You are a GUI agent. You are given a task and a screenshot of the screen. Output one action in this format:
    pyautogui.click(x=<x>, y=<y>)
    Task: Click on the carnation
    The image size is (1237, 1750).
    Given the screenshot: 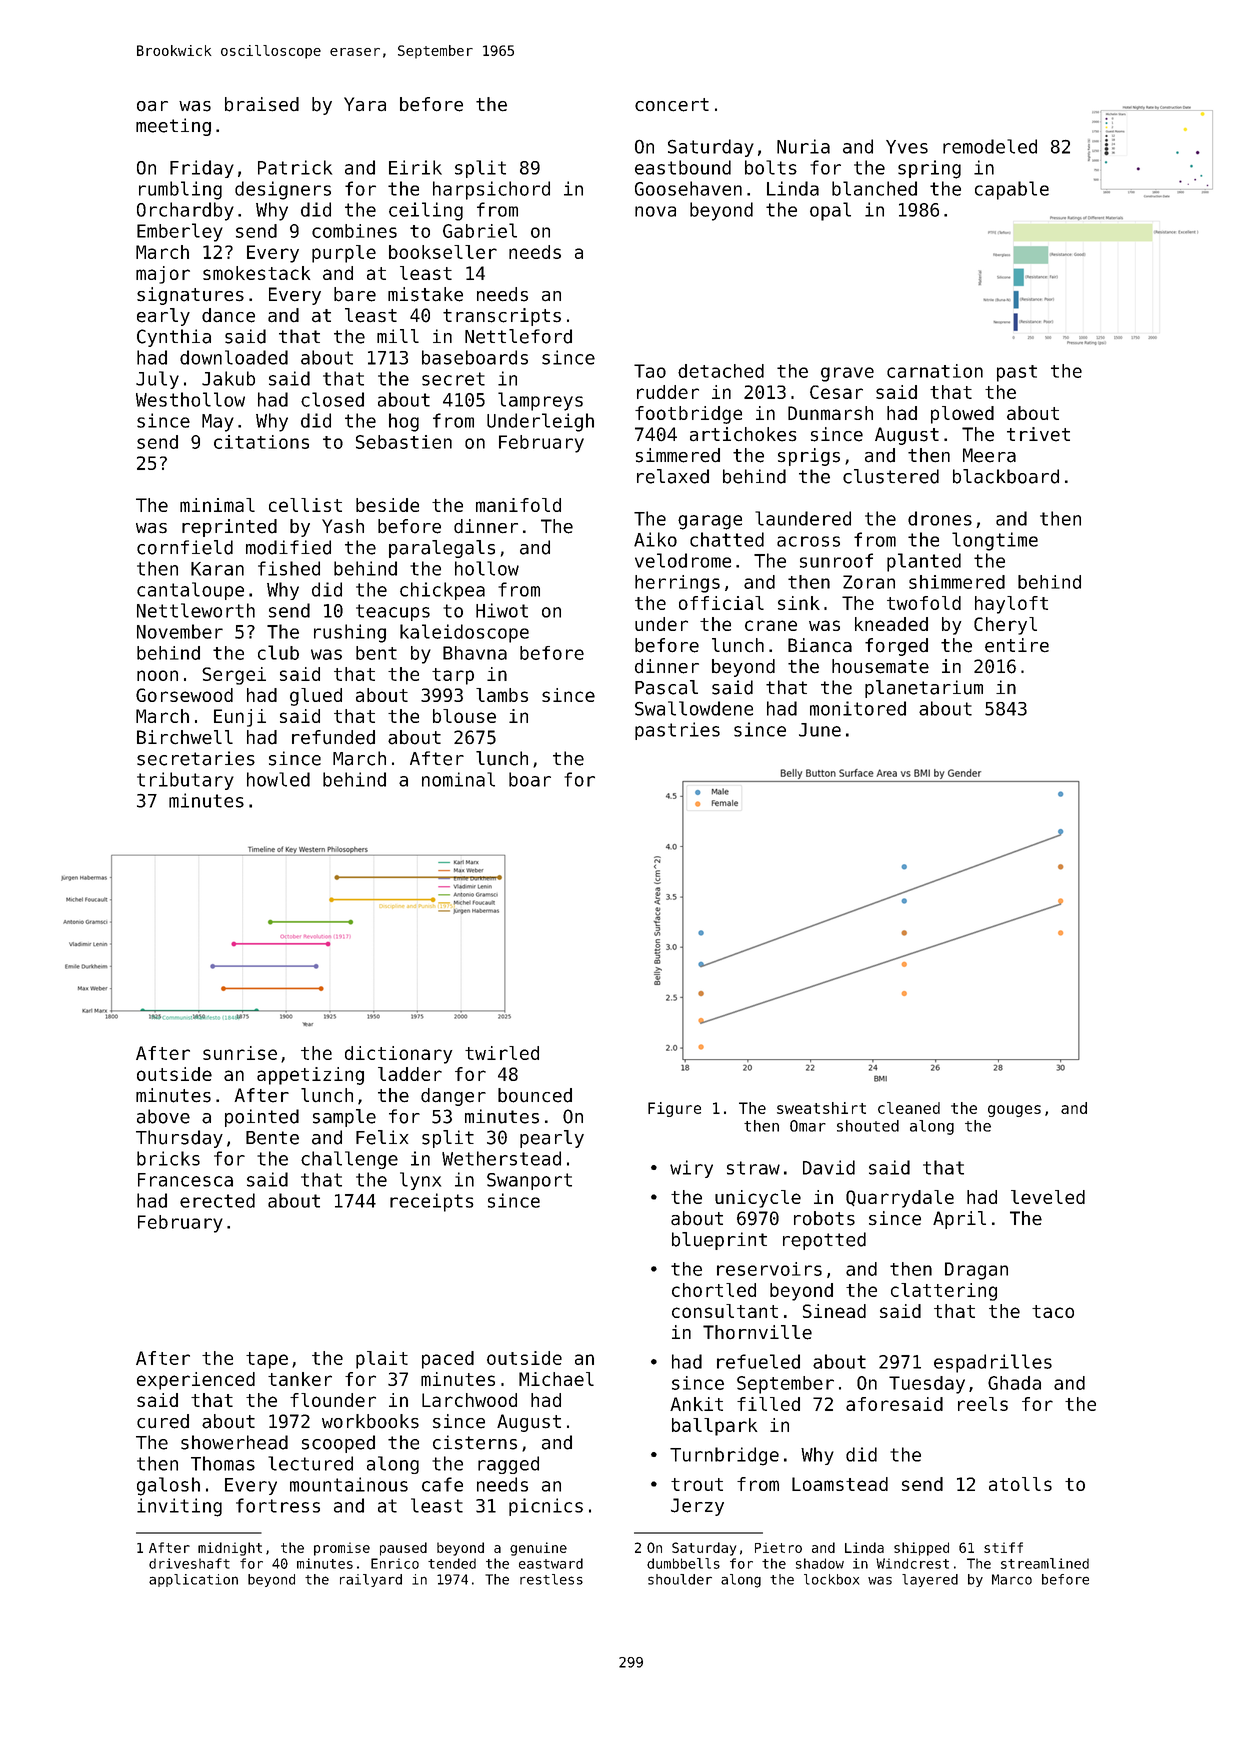 What is the action you would take?
    pyautogui.click(x=935, y=371)
